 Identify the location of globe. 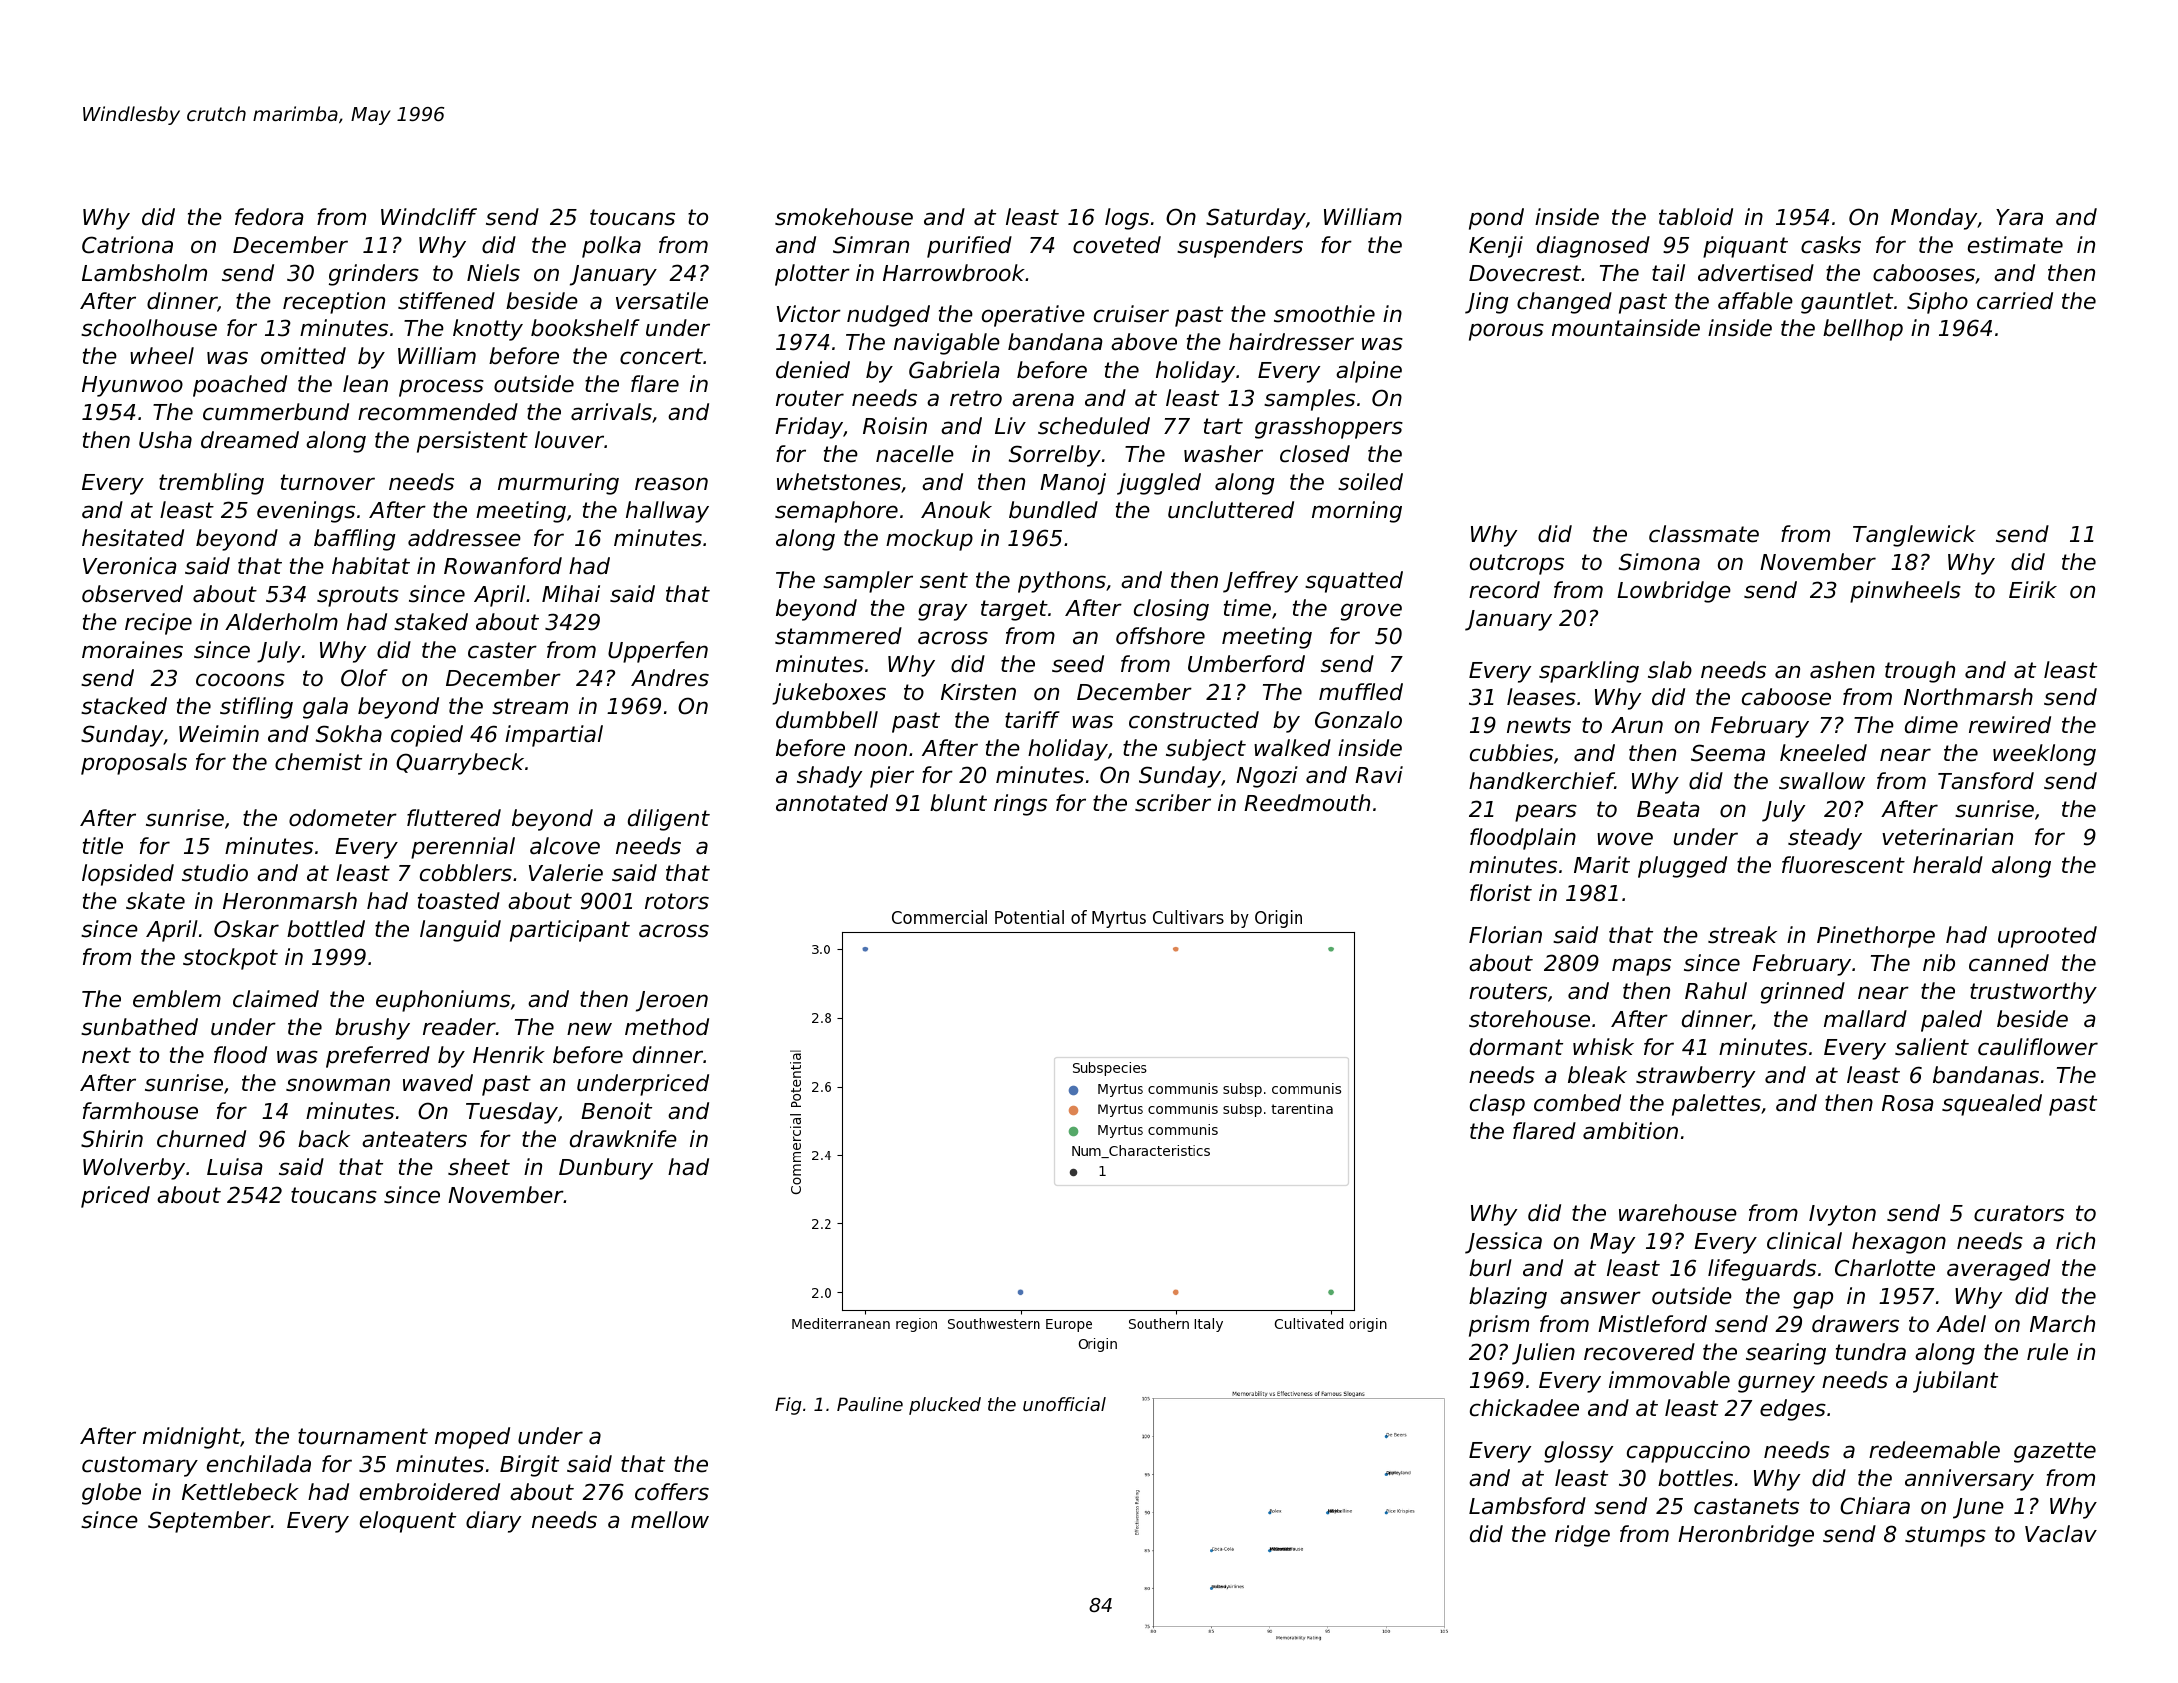
(111, 1494).
